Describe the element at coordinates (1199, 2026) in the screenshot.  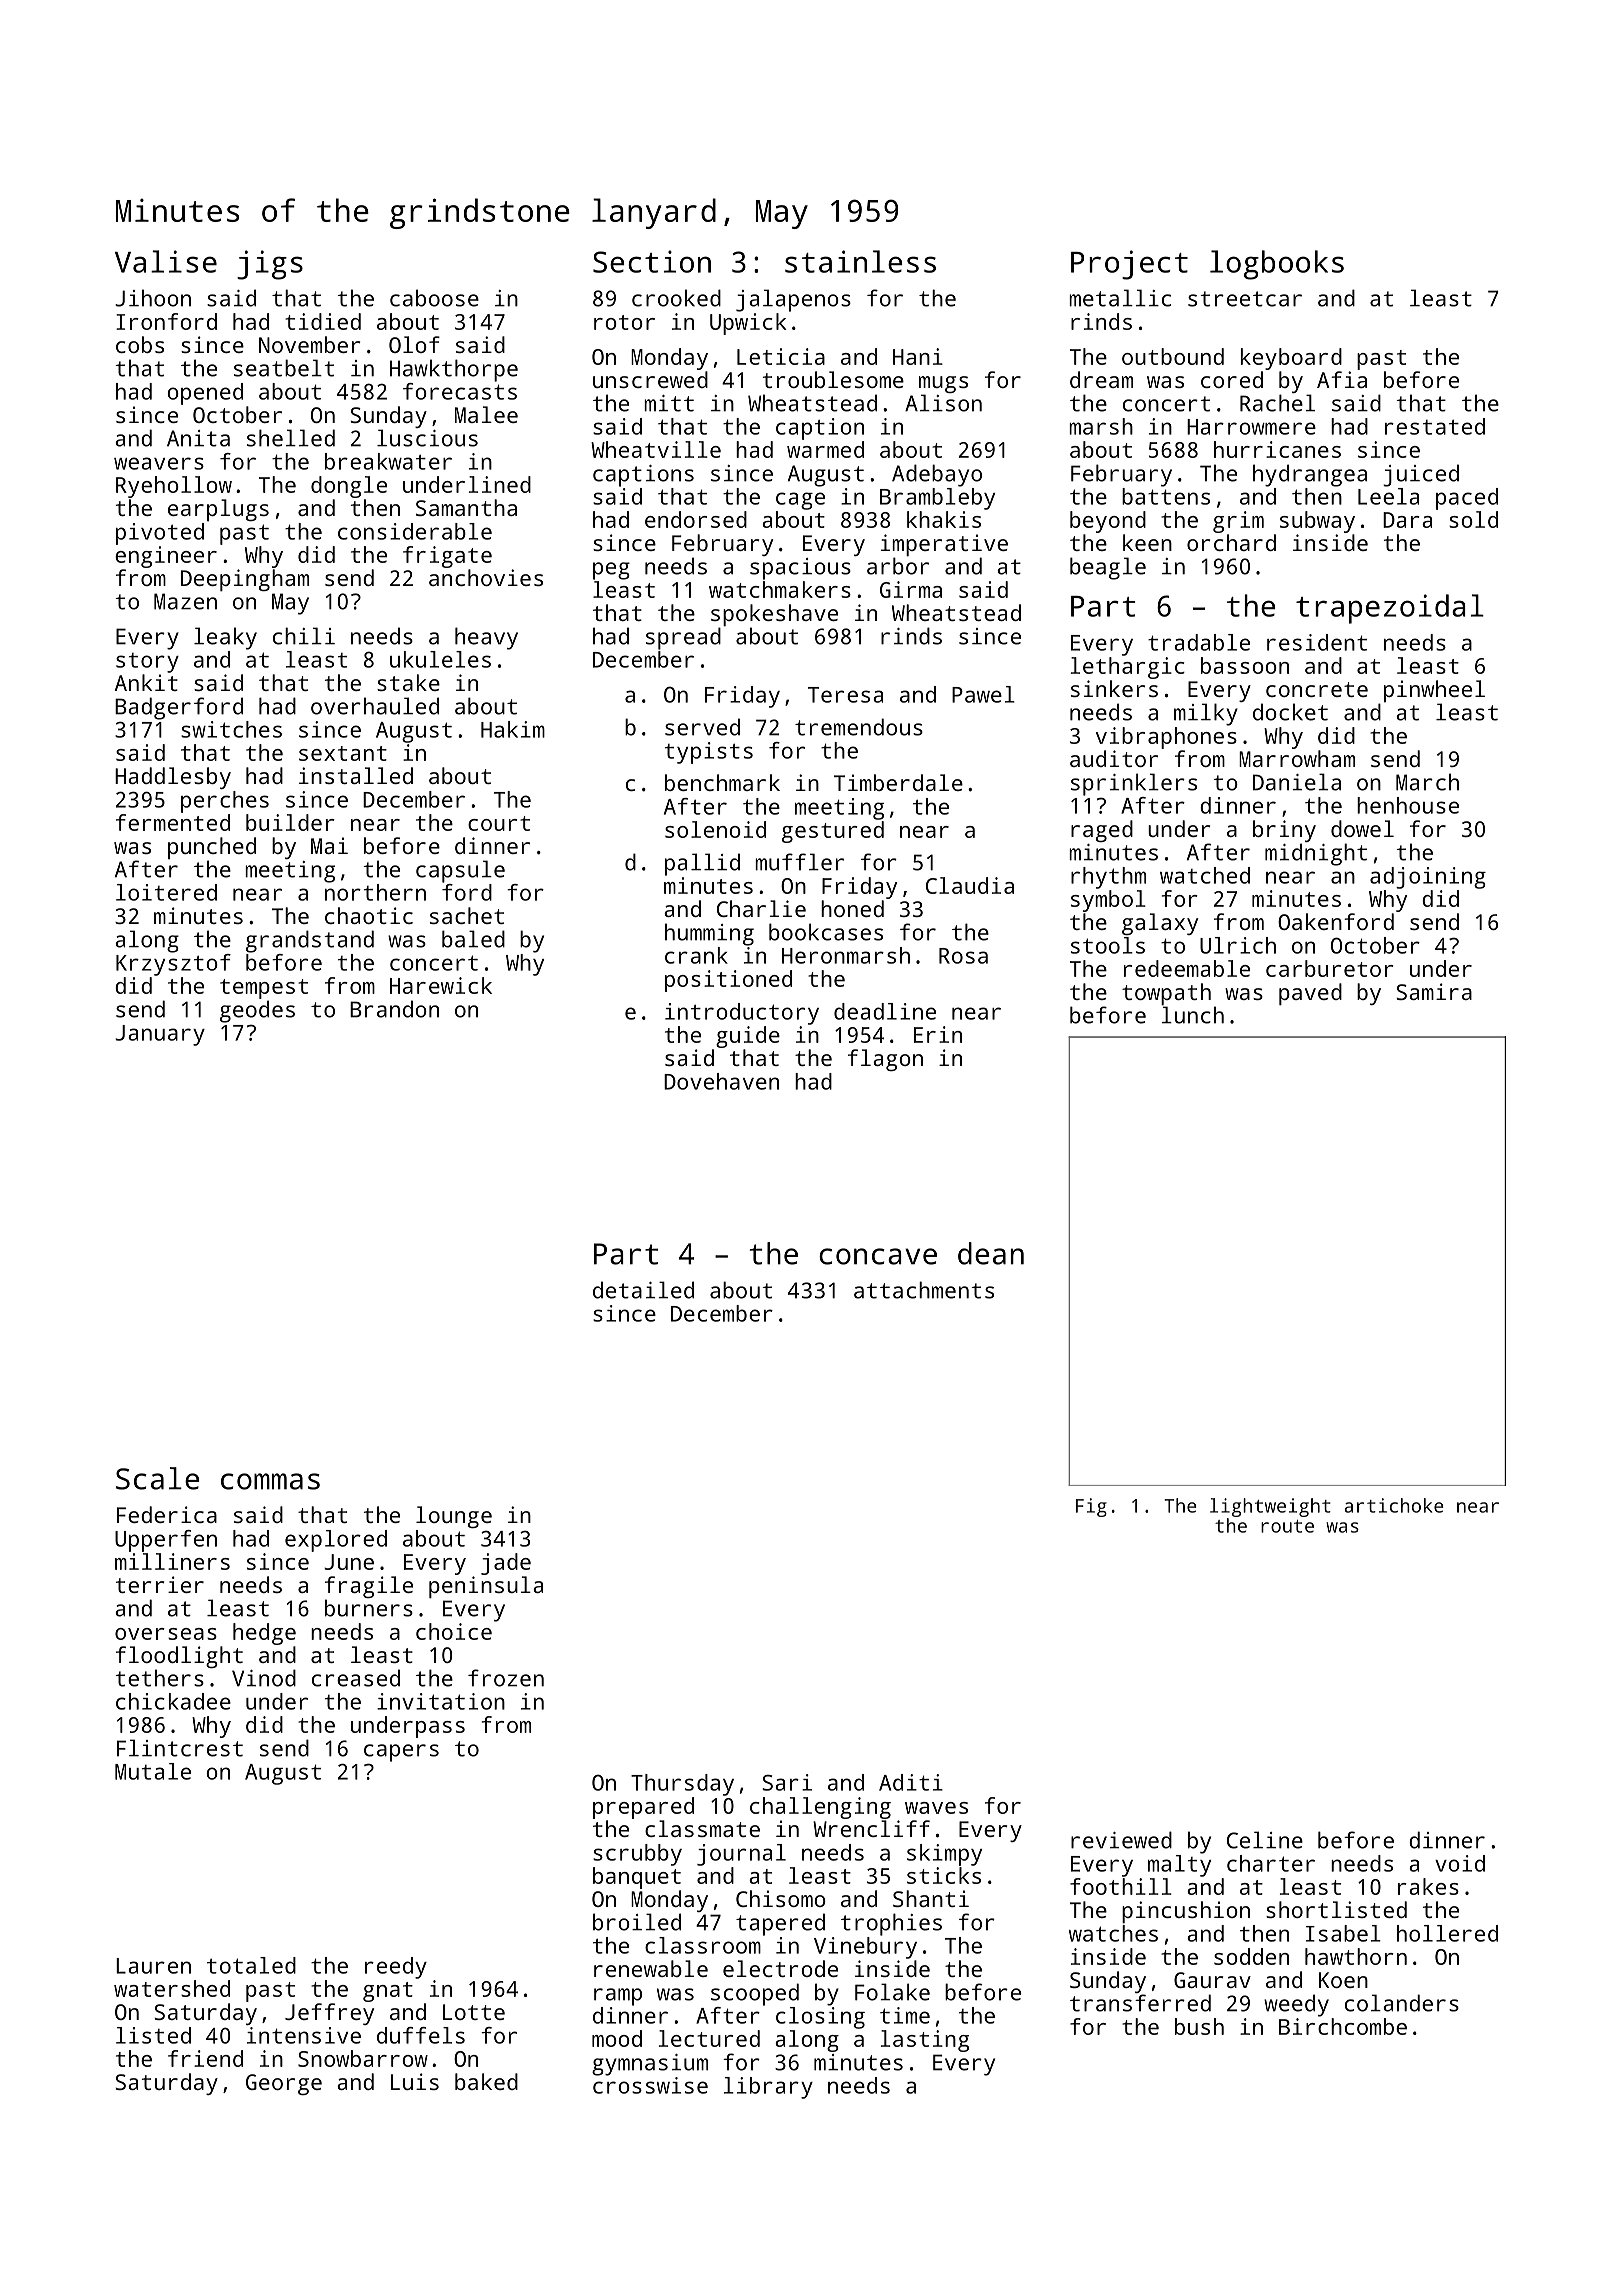
I see `bush` at that location.
